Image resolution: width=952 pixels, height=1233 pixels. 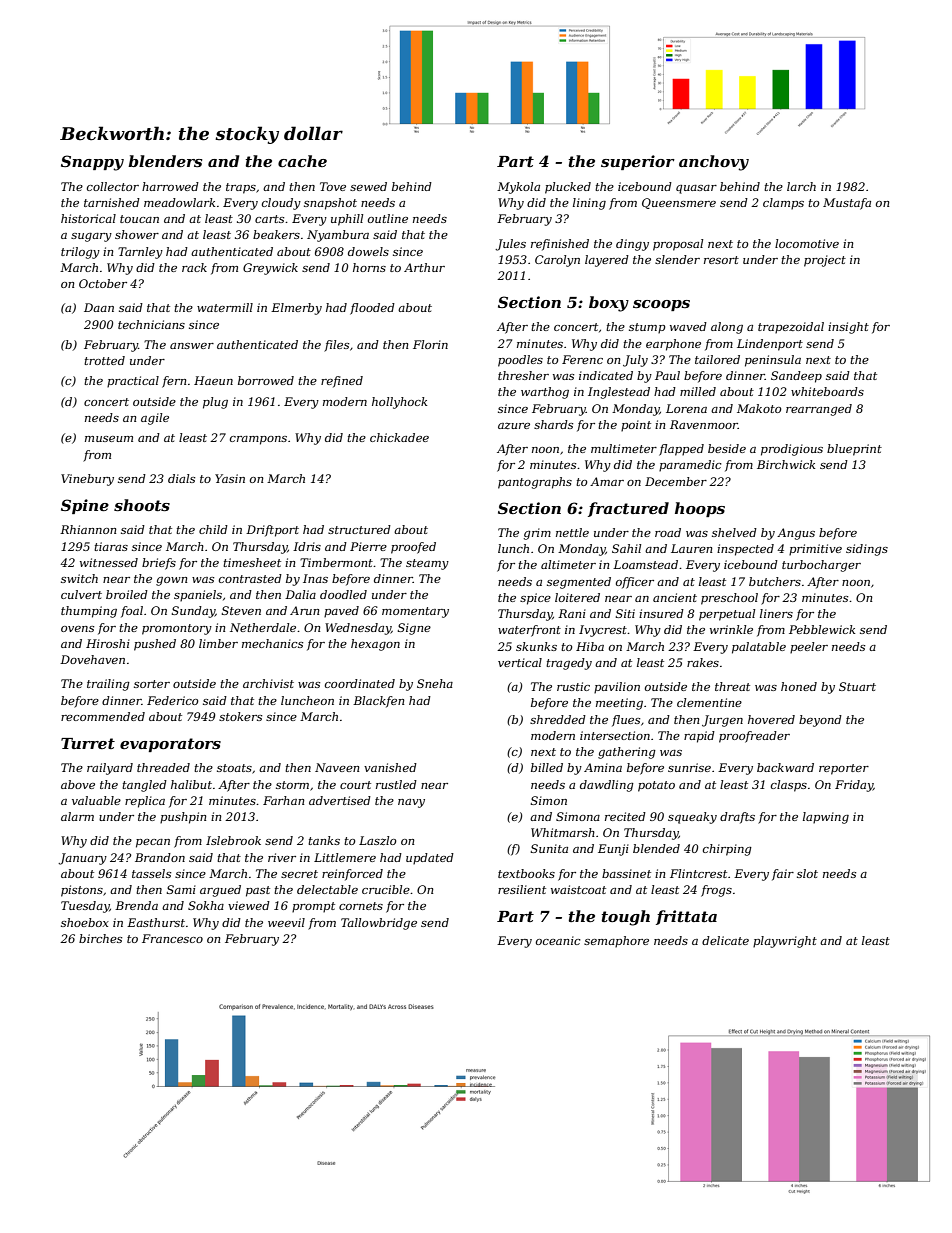 I want to click on rustic, so click(x=573, y=686).
